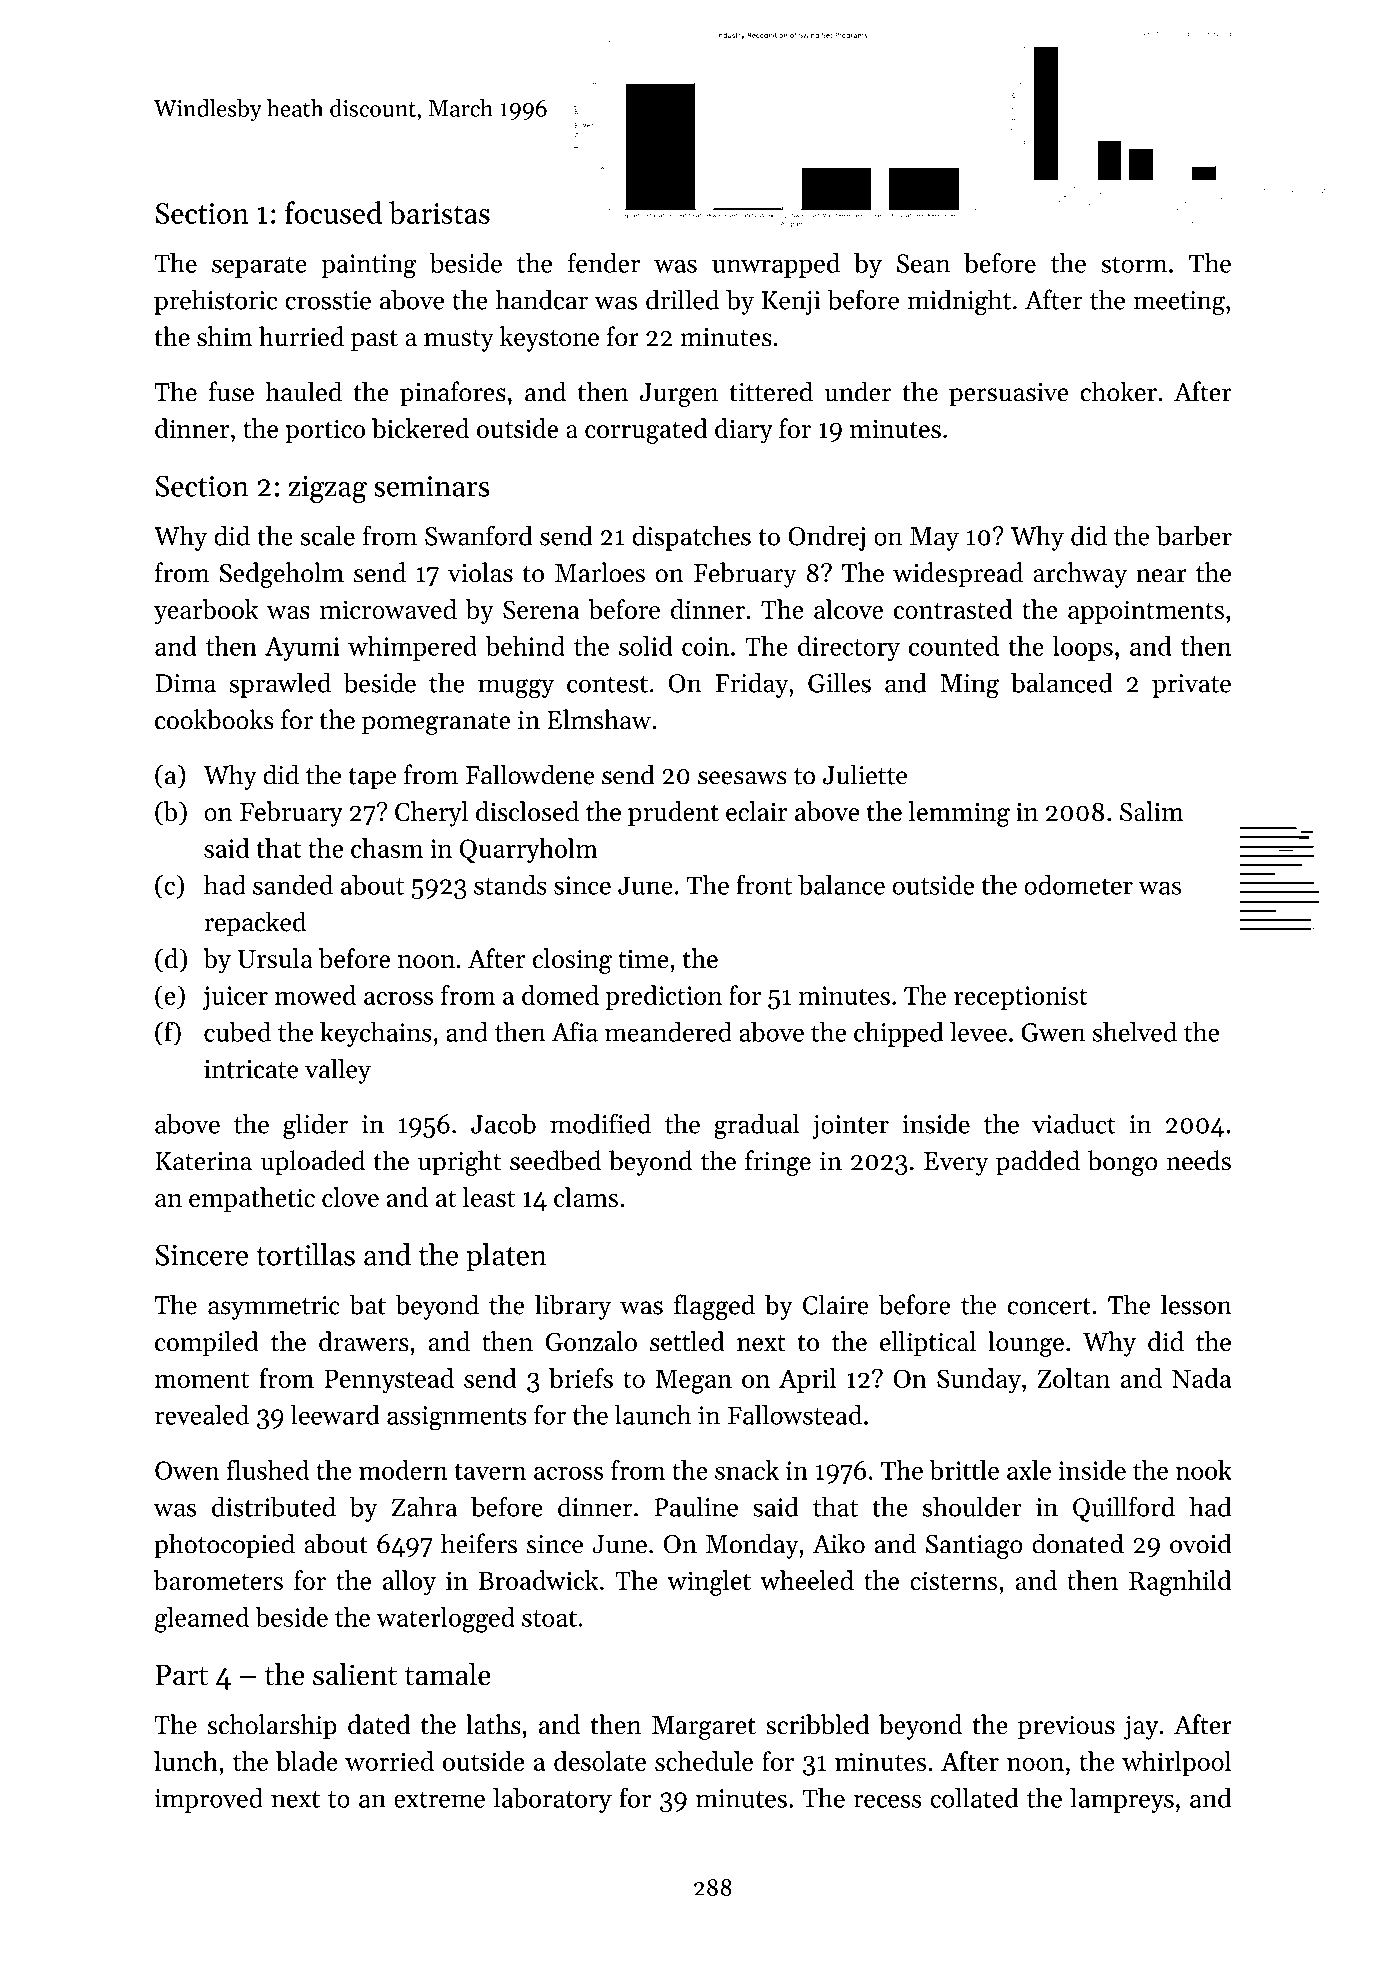 The image size is (1386, 1969). Describe the element at coordinates (333, 212) in the page. I see `focused` at that location.
